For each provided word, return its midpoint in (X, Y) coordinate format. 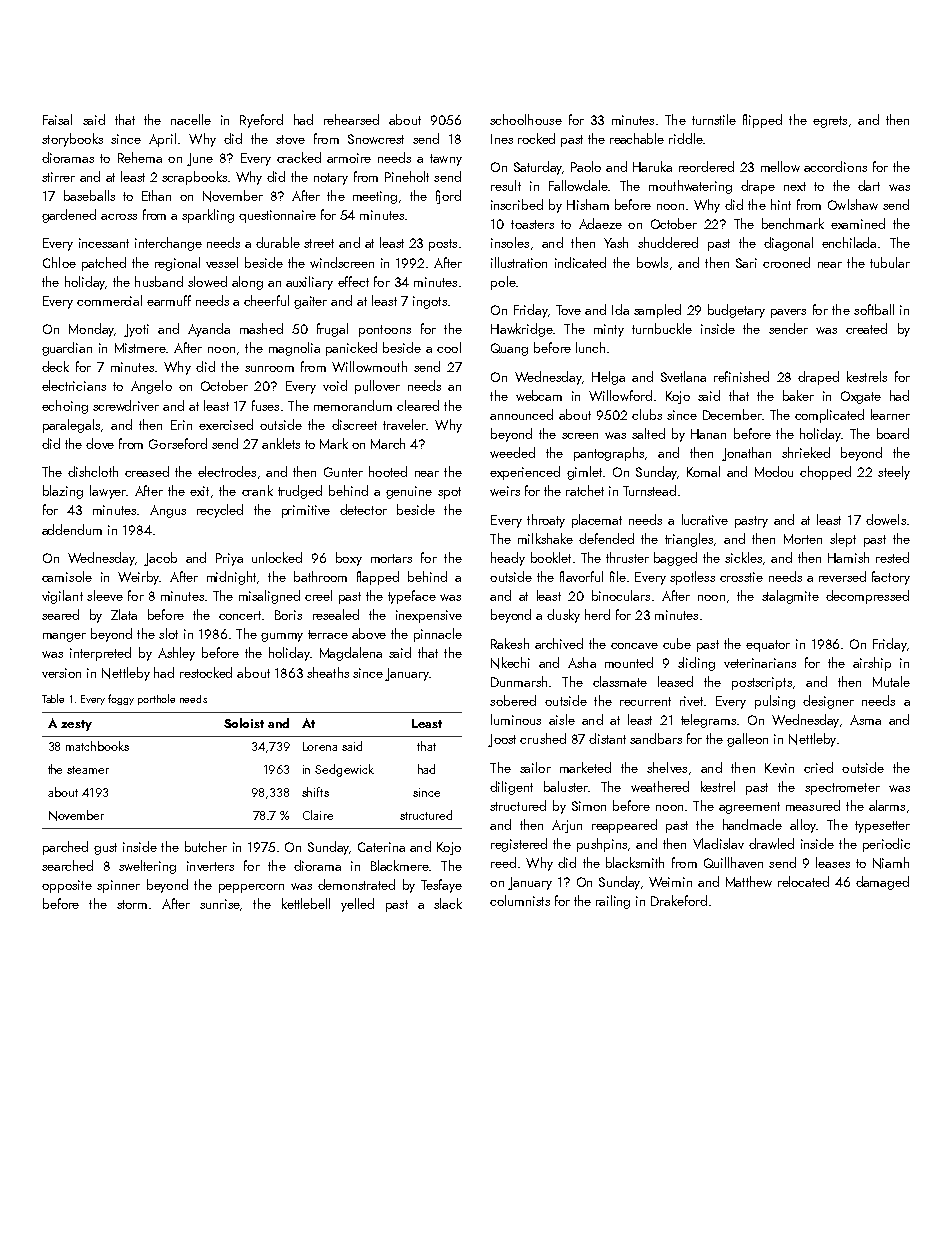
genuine (409, 492)
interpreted (100, 654)
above (369, 633)
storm (132, 904)
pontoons (385, 331)
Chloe (59, 262)
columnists (520, 900)
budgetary (736, 311)
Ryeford (261, 121)
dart (869, 185)
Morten (803, 539)
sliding (696, 664)
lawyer (108, 492)
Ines (502, 139)
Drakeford (679, 900)
